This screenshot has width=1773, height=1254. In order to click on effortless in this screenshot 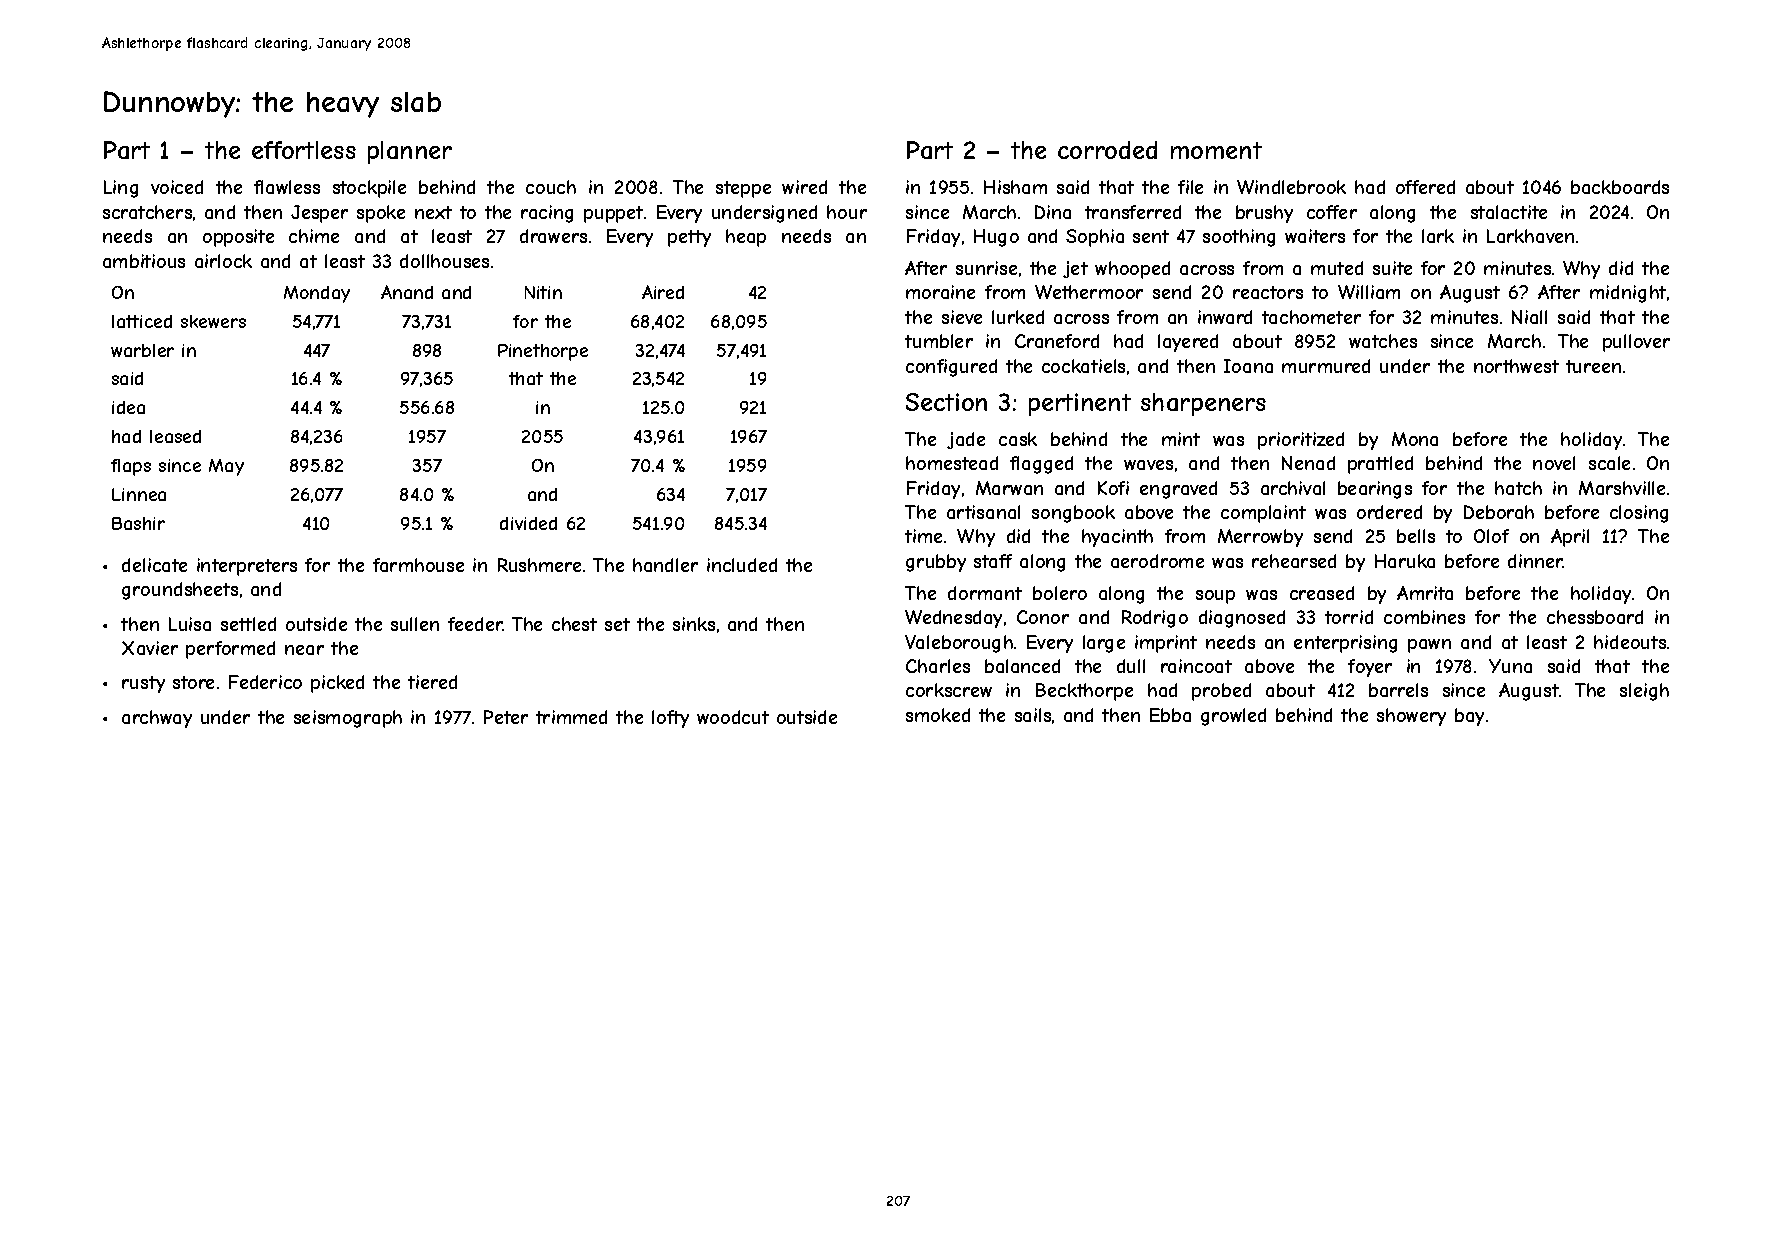, I will do `click(304, 150)`.
